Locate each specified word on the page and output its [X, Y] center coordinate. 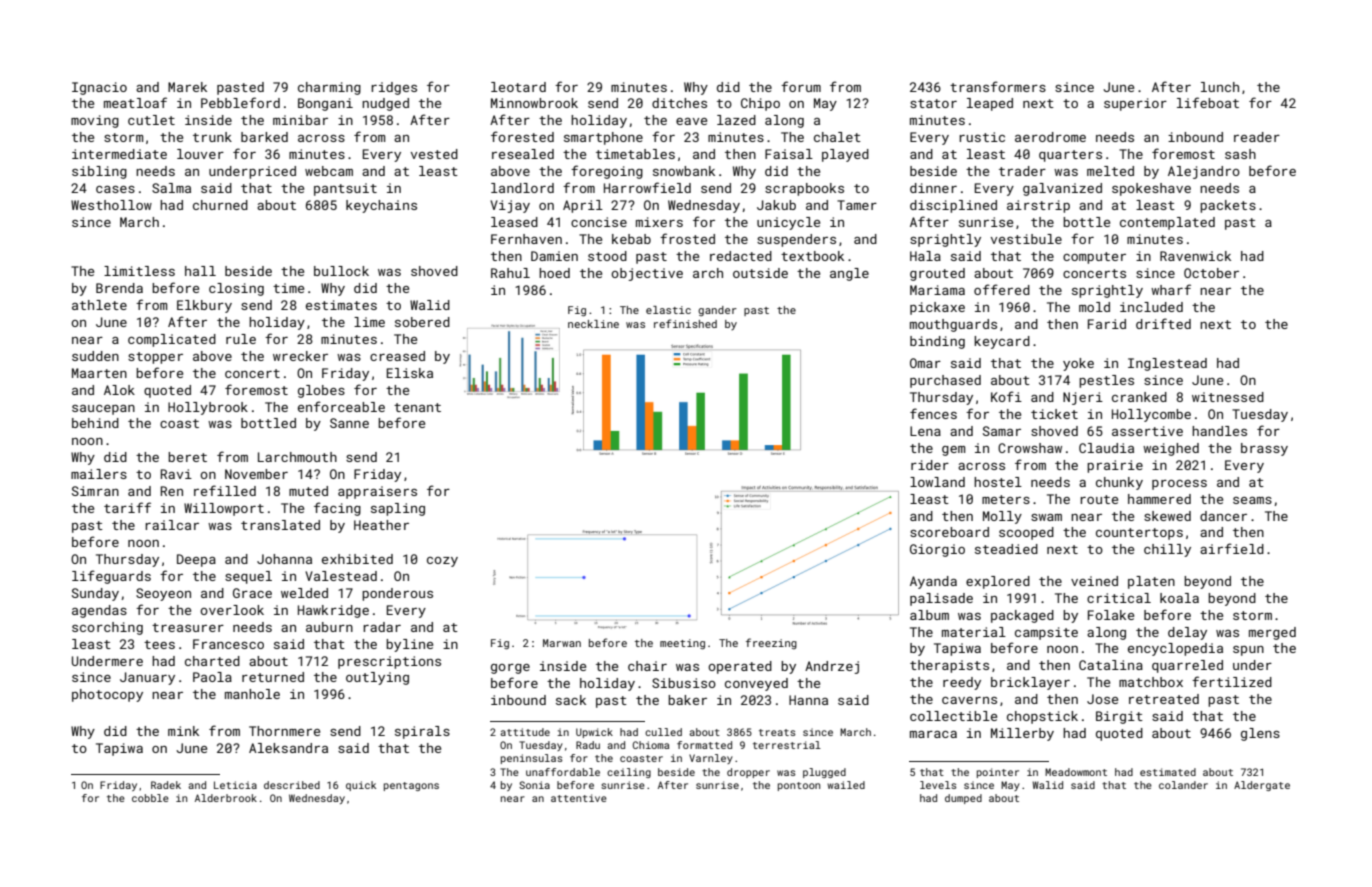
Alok [119, 390]
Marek [187, 87]
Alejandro [1204, 172]
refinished [685, 323]
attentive [579, 798]
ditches [679, 103]
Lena [925, 431]
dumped [963, 799]
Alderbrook [226, 798]
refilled [225, 490]
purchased [945, 381]
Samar [1002, 431]
